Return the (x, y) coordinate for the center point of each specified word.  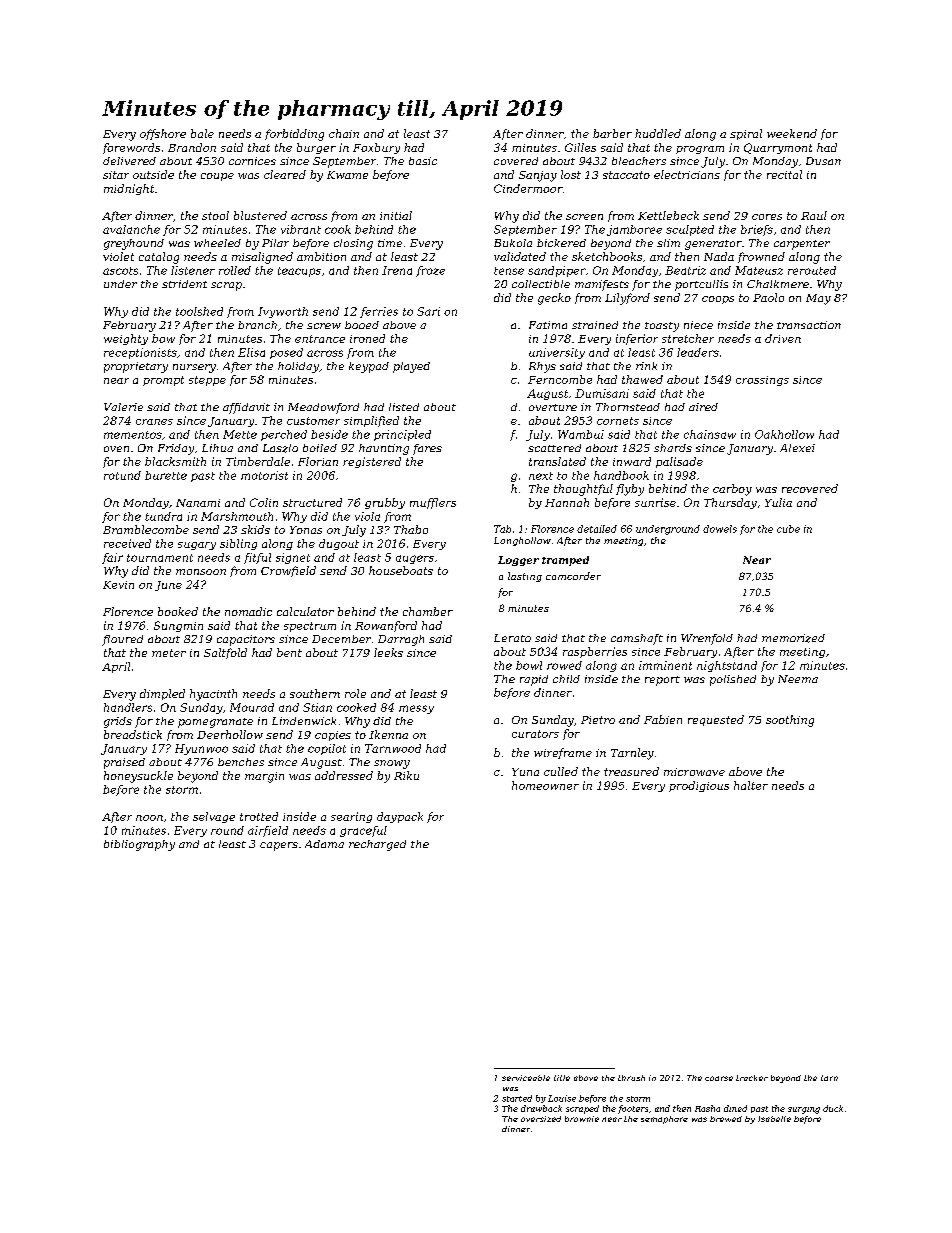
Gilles (580, 147)
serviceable (526, 1078)
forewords (131, 148)
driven (783, 338)
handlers (128, 707)
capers (279, 846)
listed (404, 407)
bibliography (139, 845)
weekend (792, 133)
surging (804, 1110)
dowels (720, 529)
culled (561, 771)
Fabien (663, 719)
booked (178, 611)
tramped (565, 561)
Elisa (251, 352)
